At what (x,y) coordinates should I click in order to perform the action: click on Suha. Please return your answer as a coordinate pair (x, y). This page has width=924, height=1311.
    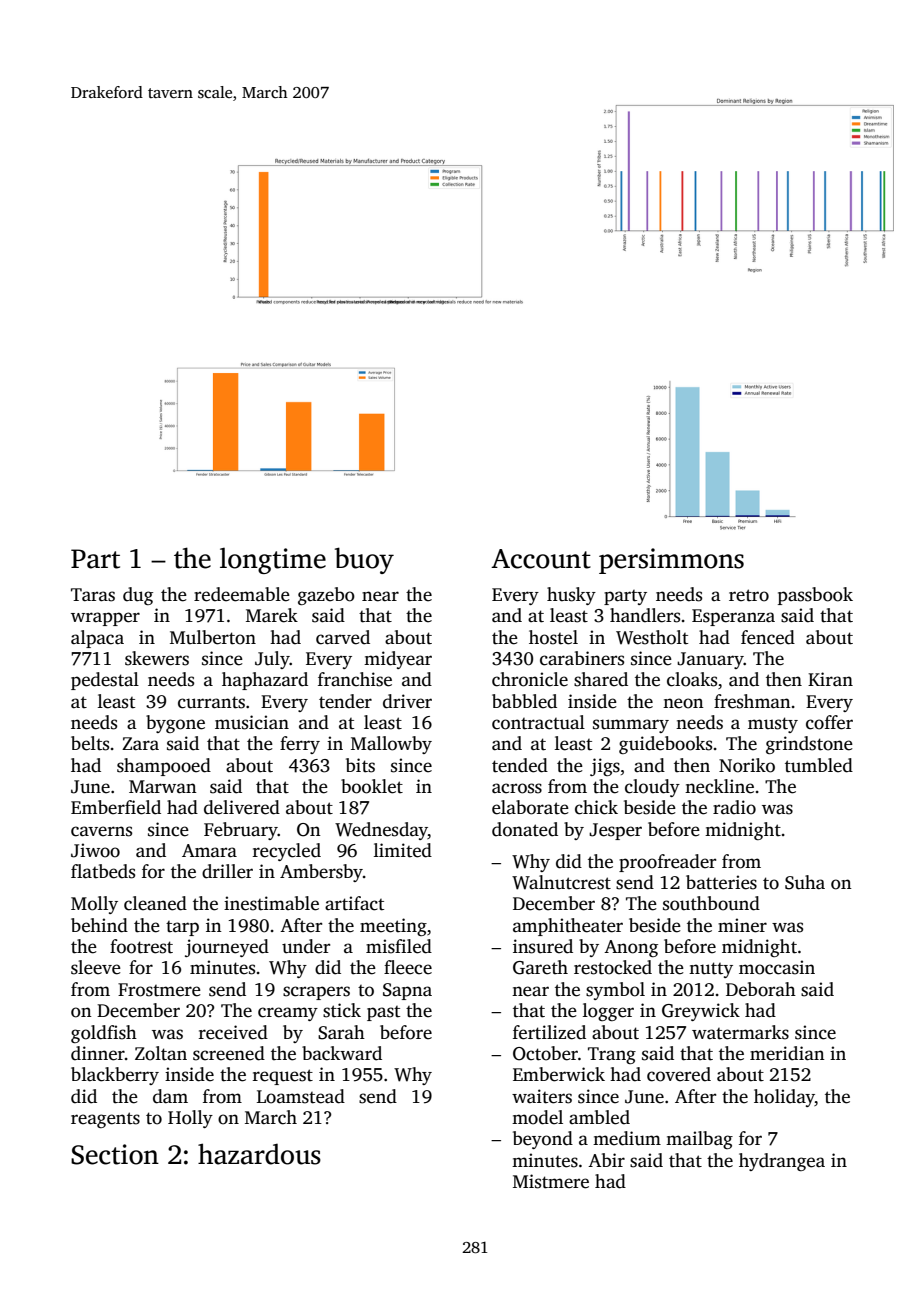
    Looking at the image, I should click on (805, 882).
